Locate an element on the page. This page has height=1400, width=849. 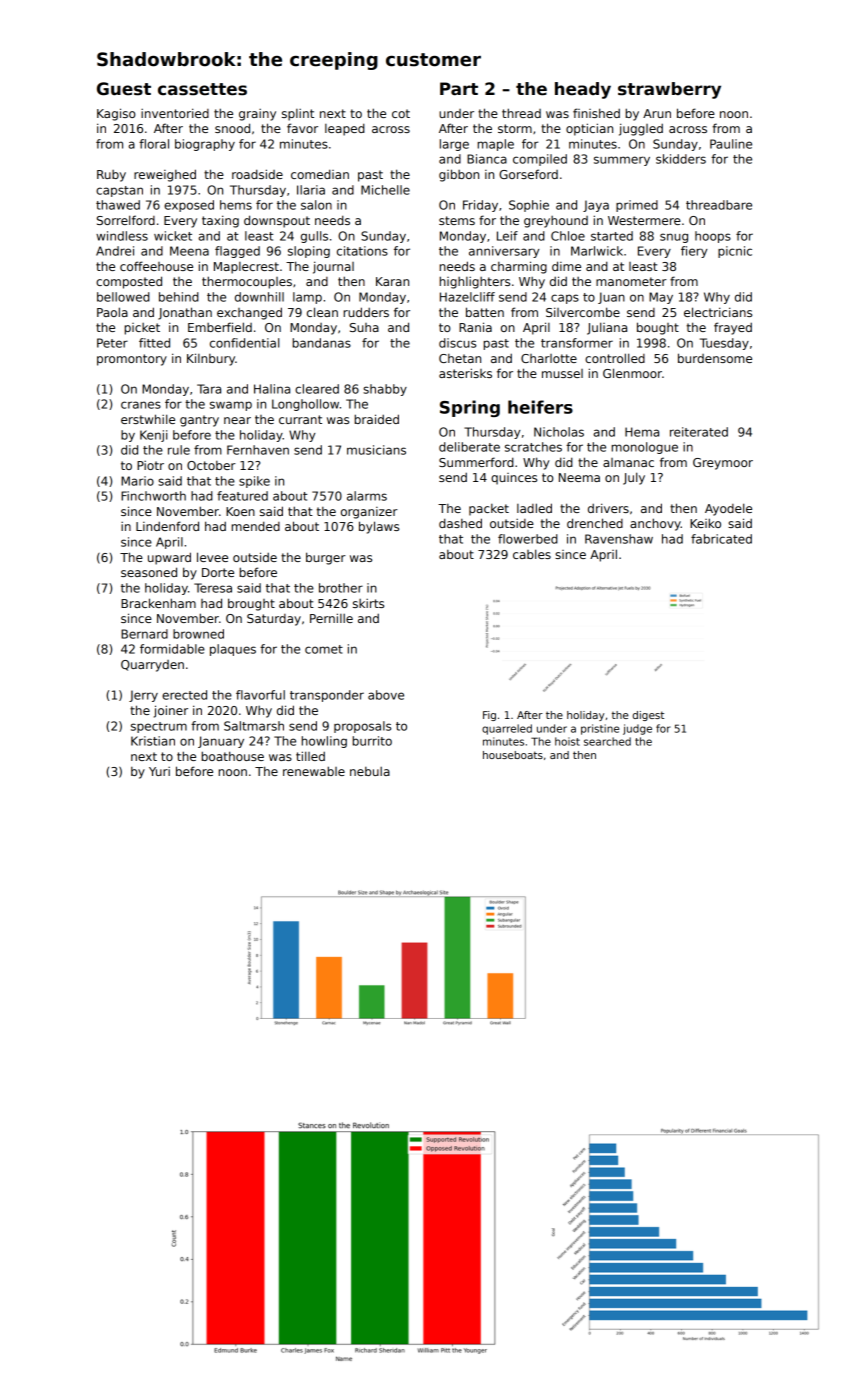
cables is located at coordinates (532, 554).
